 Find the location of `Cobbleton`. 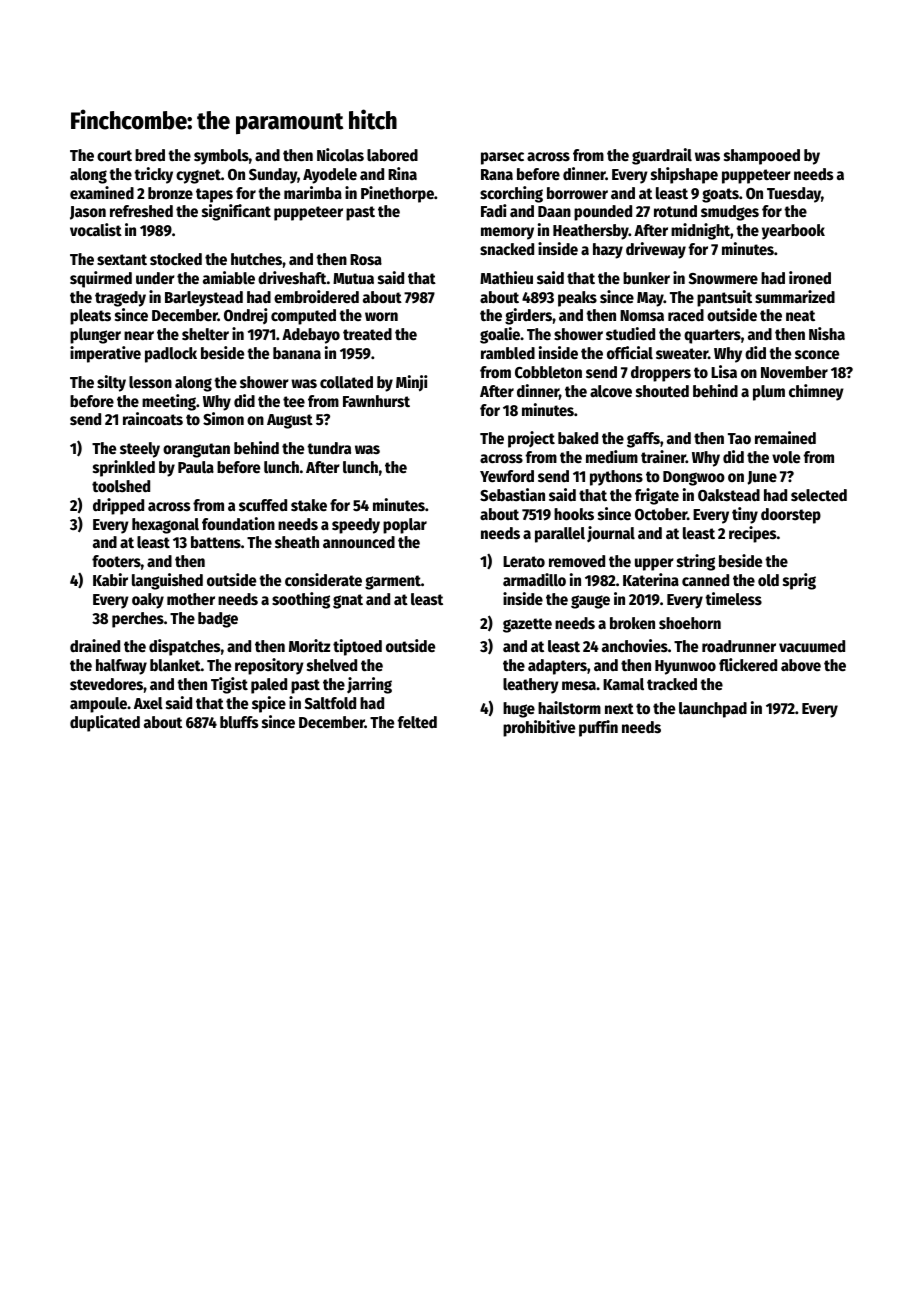

Cobbleton is located at coordinates (548, 372).
